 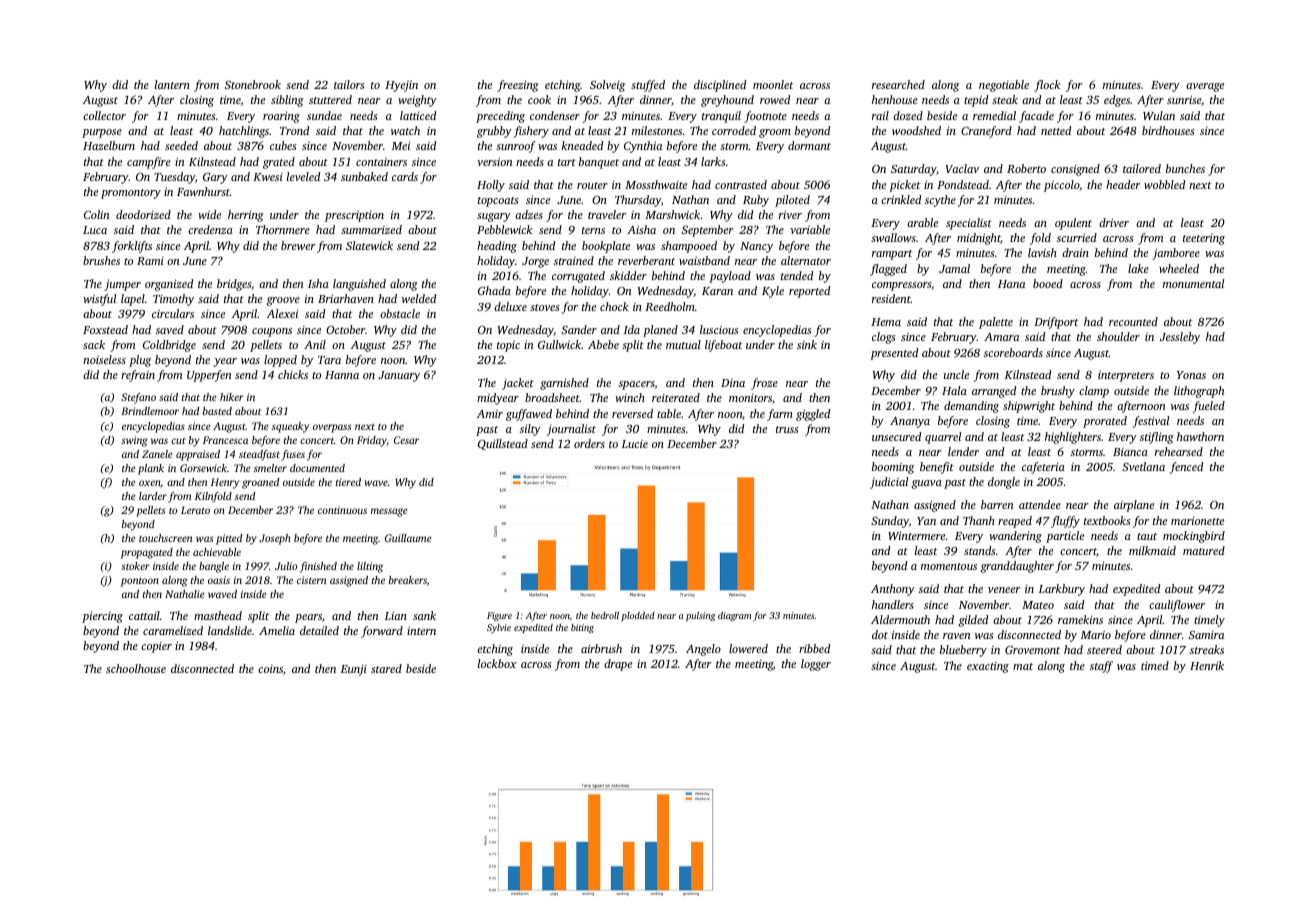 I want to click on Abebe, so click(x=603, y=344).
